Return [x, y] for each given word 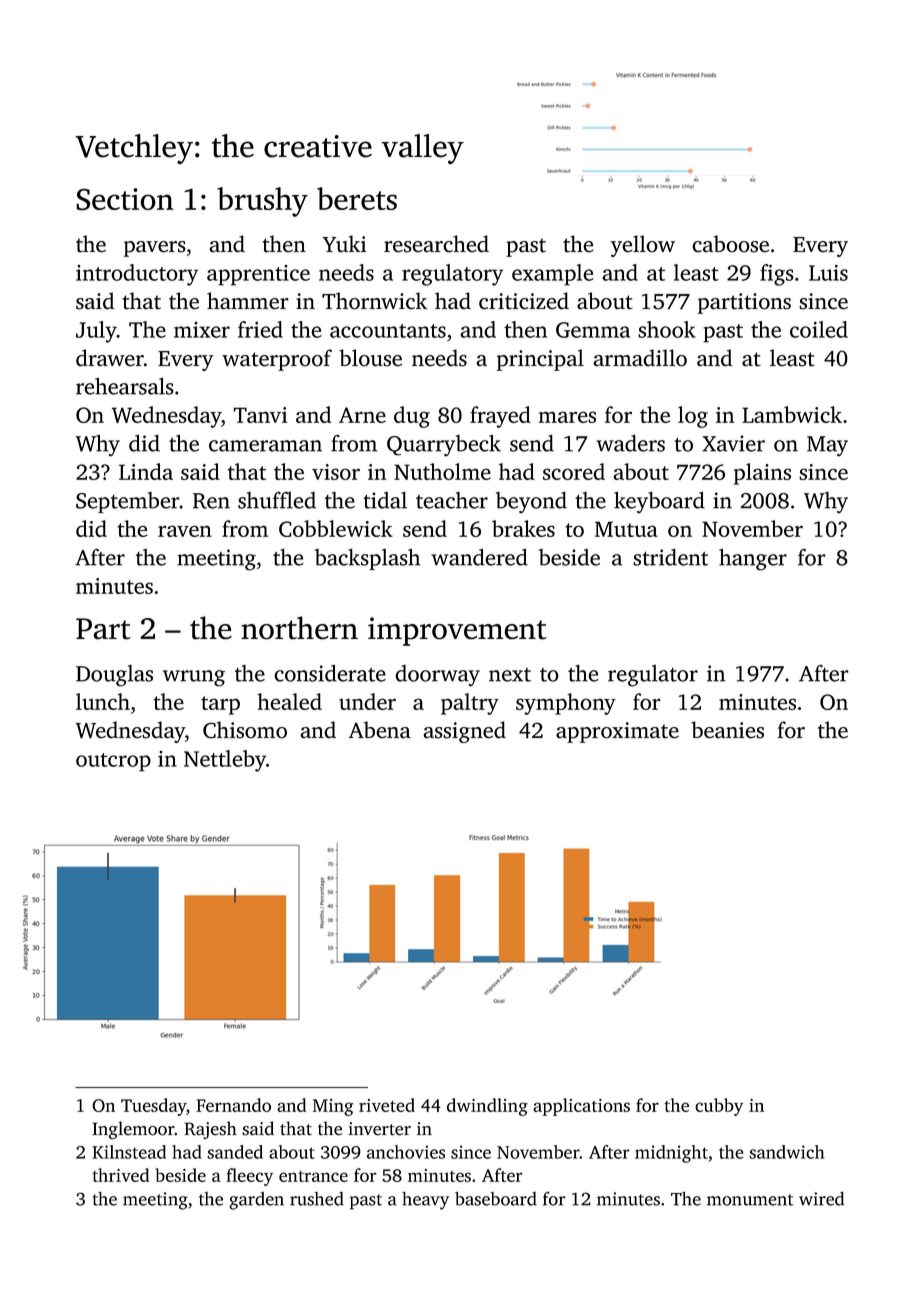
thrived [120, 1175]
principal [540, 360]
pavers [155, 249]
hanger [753, 560]
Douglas [114, 676]
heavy [425, 1201]
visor [336, 472]
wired [821, 1199]
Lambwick [792, 414]
